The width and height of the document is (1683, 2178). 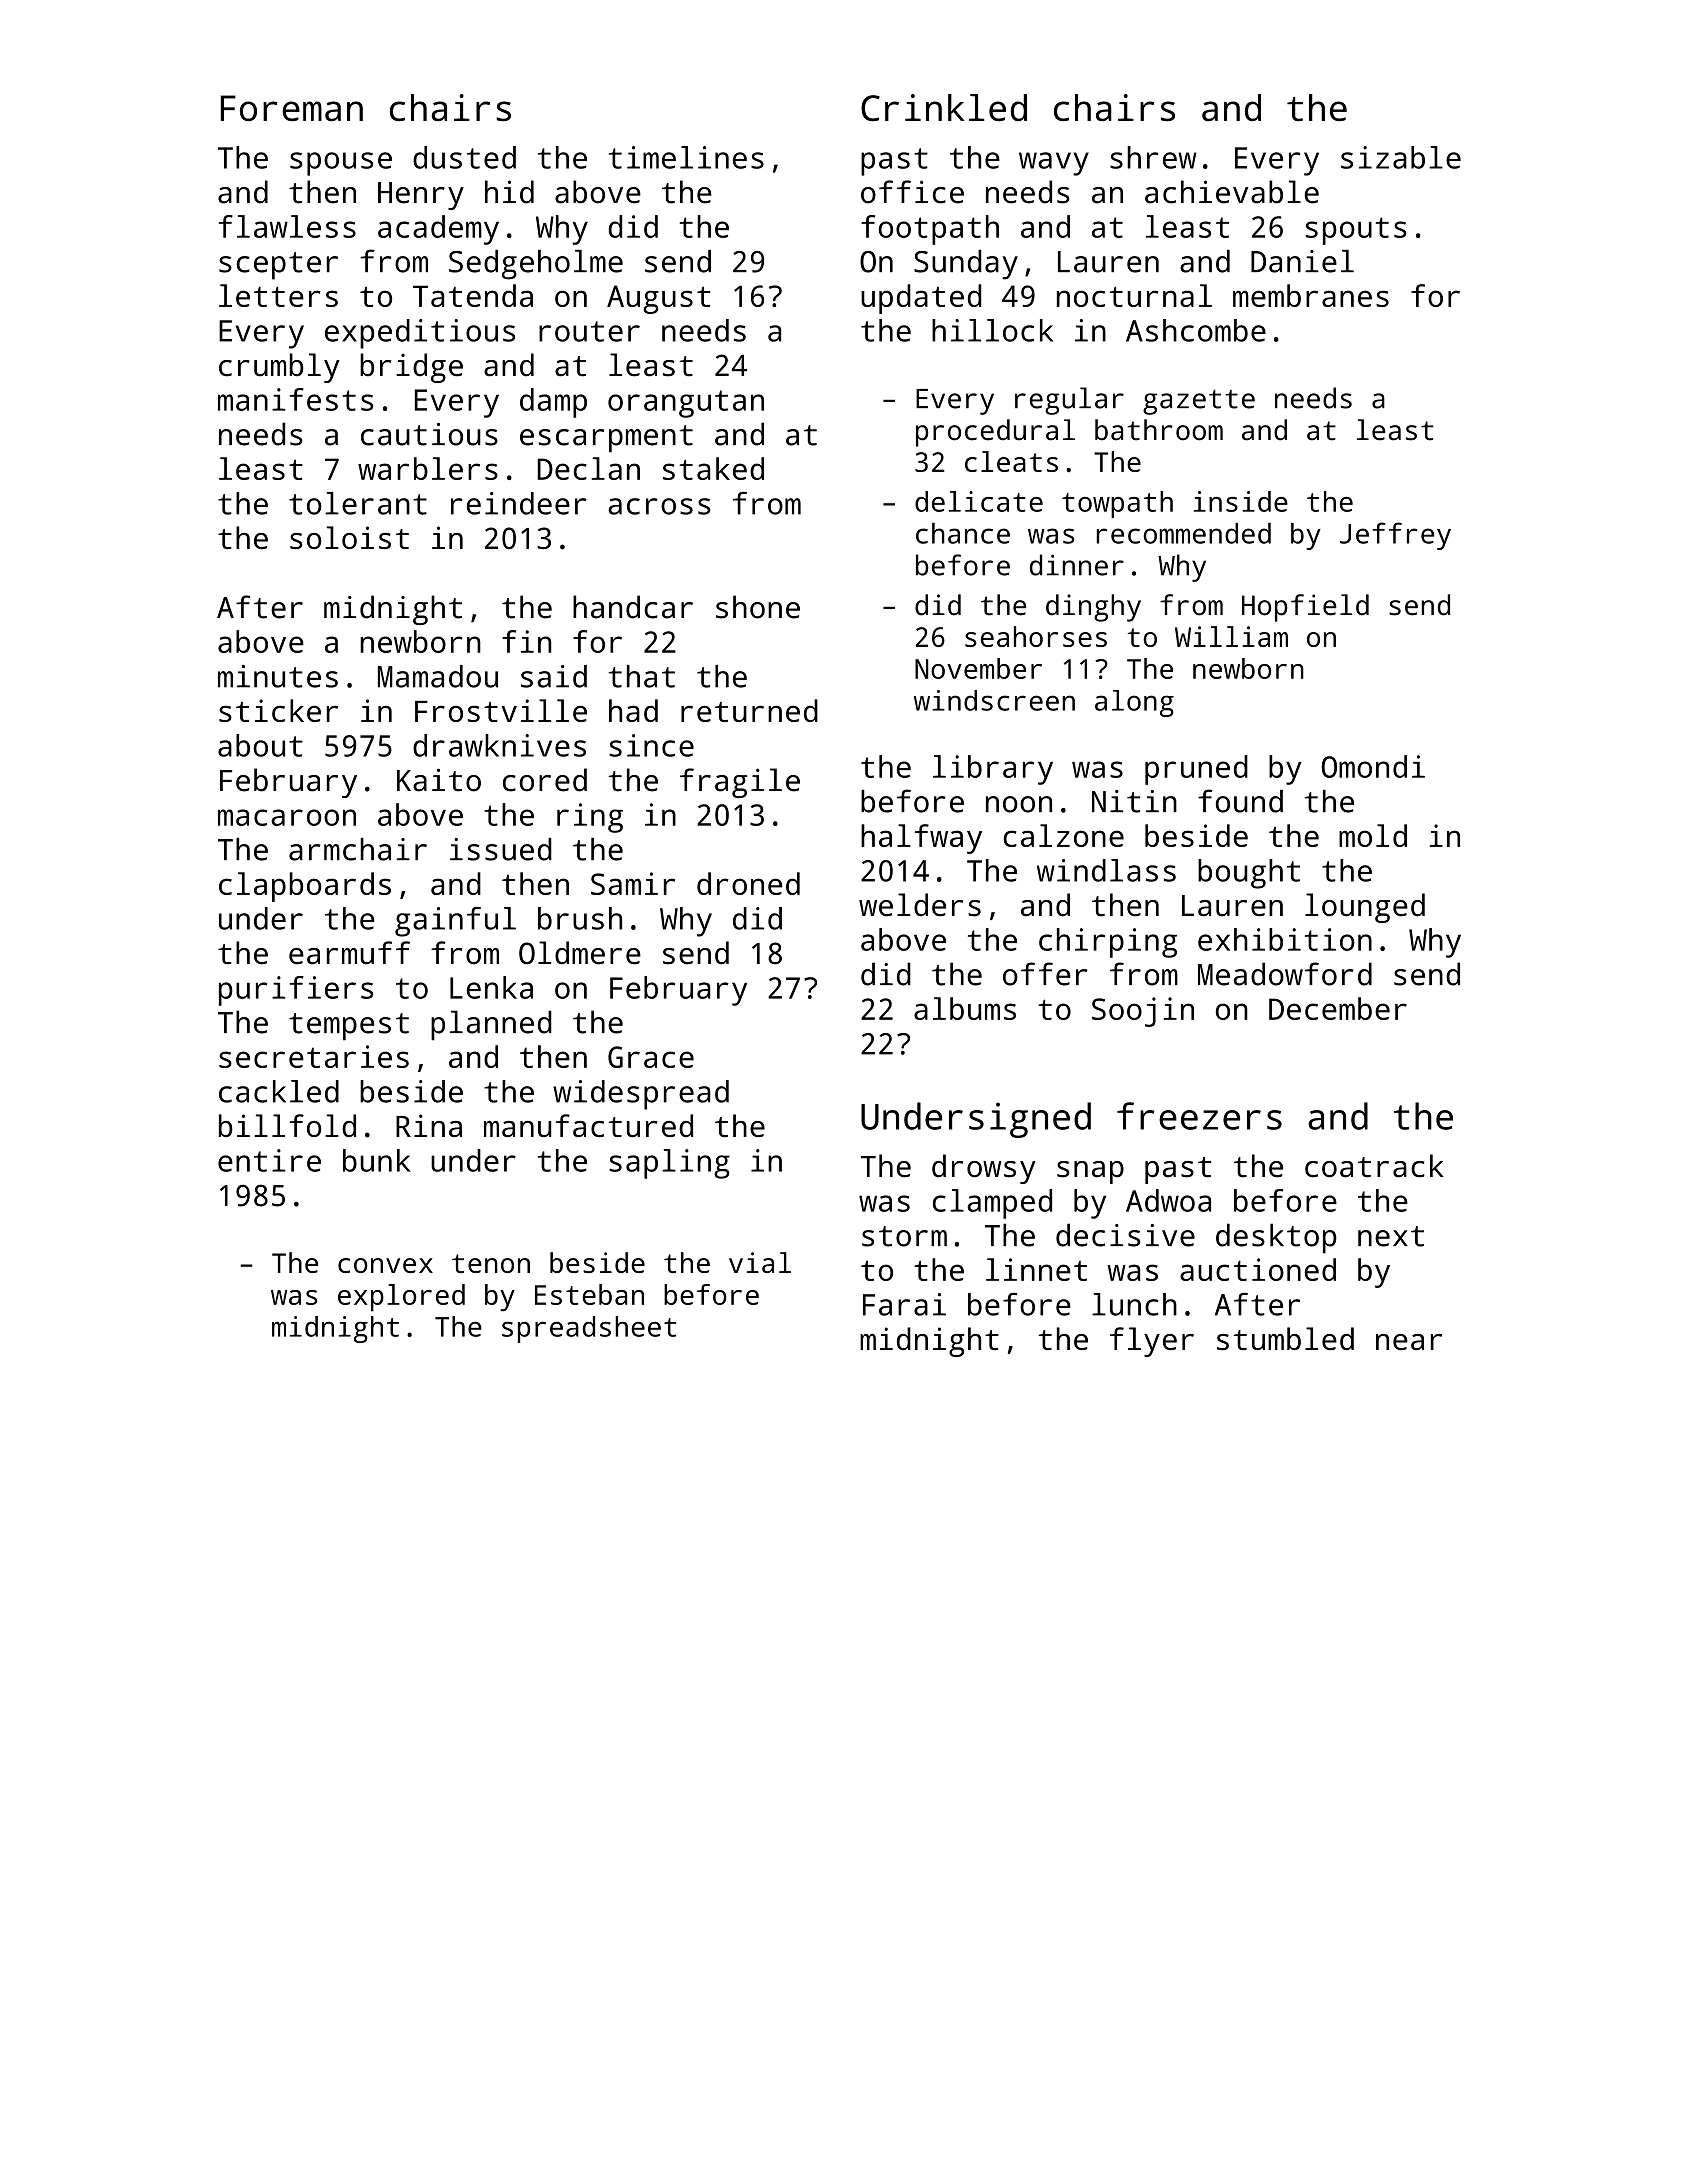 What do you see at coordinates (1338, 1008) in the document?
I see `December` at bounding box center [1338, 1008].
